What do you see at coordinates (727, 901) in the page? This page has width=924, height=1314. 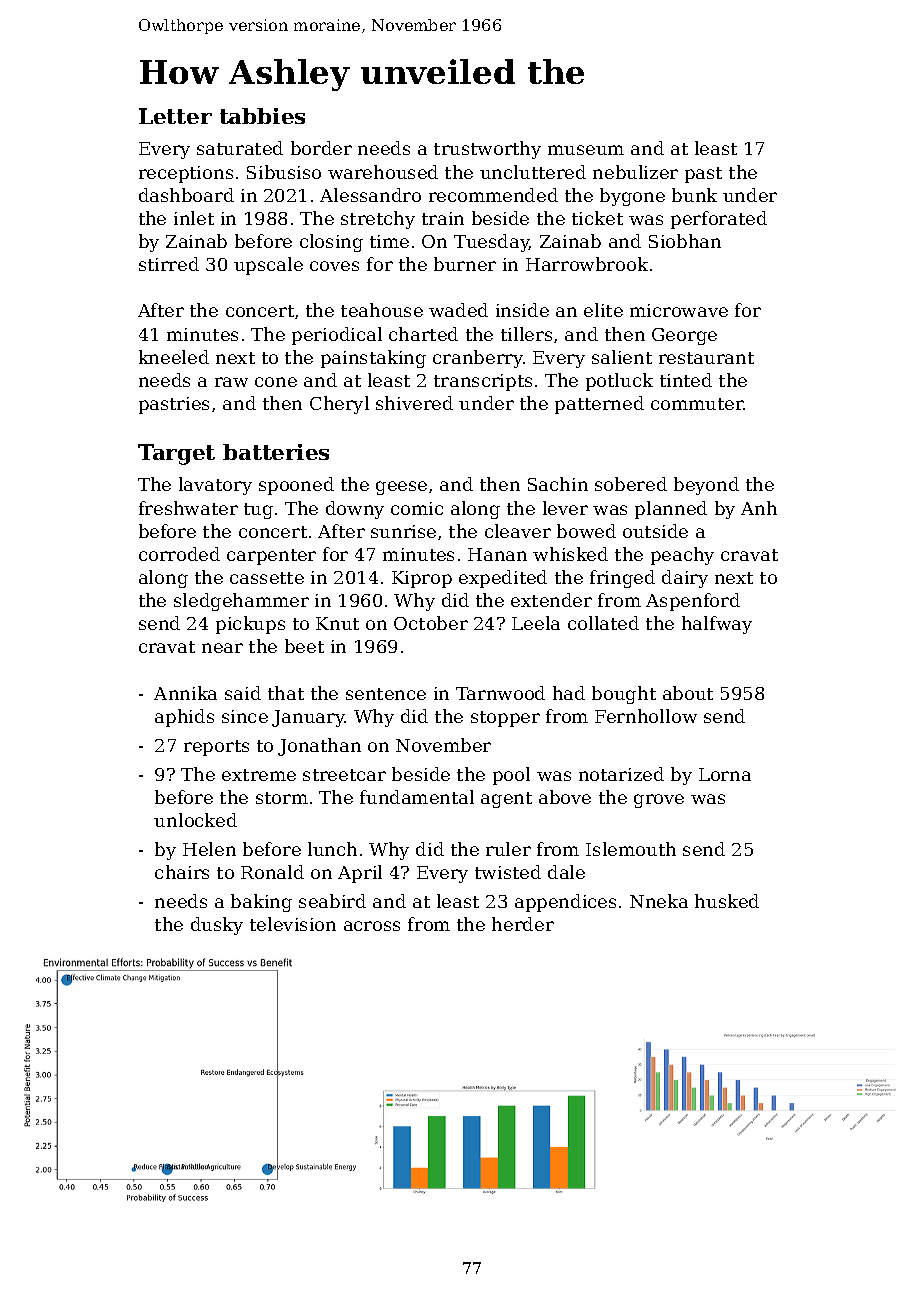 I see `husked` at bounding box center [727, 901].
